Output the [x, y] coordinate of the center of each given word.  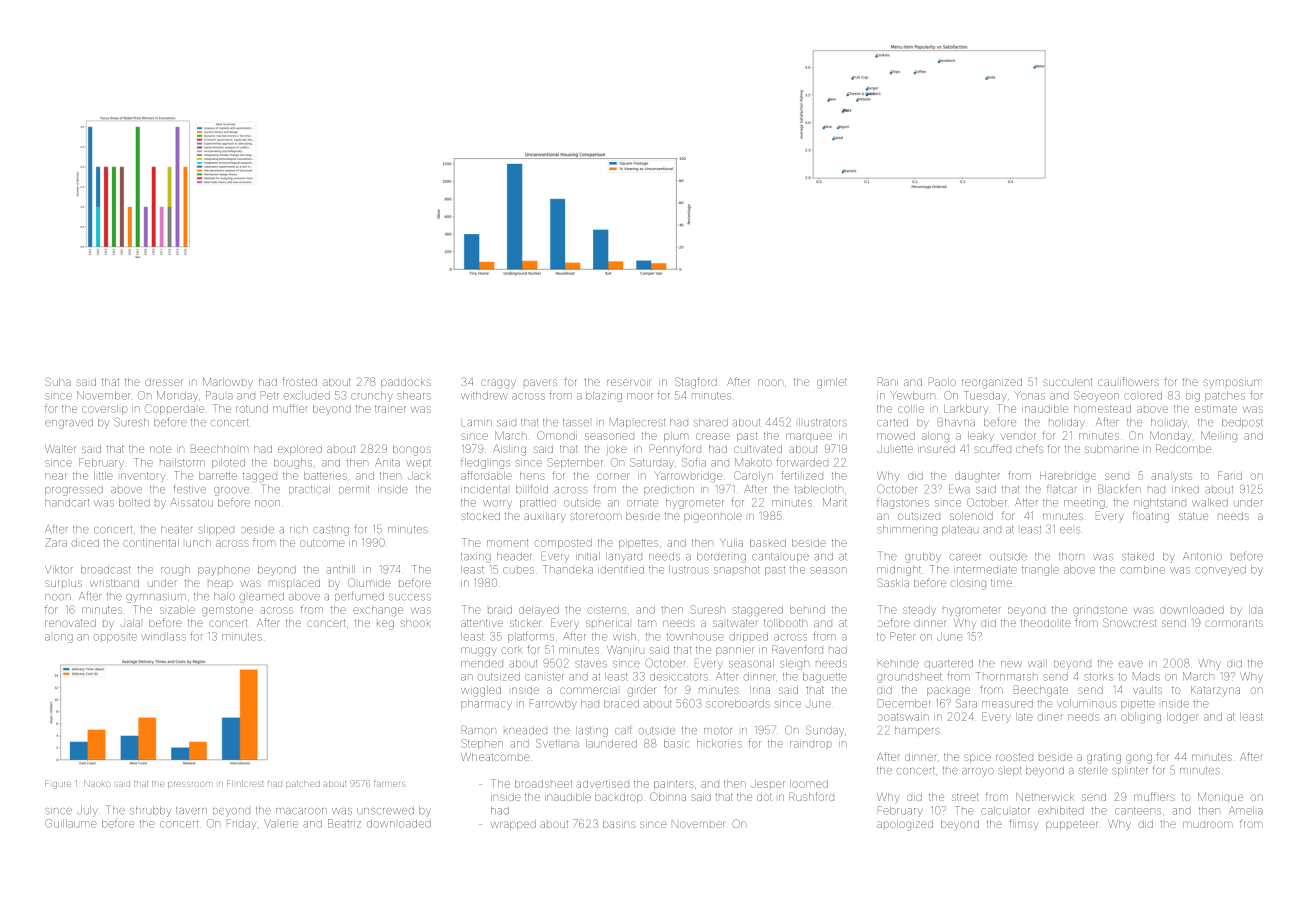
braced [621, 703]
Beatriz [344, 823]
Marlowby [228, 383]
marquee [809, 436]
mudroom [1207, 824]
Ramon [479, 730]
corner [613, 476]
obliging [1141, 718]
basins [619, 824]
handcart [67, 502]
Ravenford [797, 649]
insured [936, 449]
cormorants [1234, 623]
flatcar [1061, 490]
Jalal [130, 623]
